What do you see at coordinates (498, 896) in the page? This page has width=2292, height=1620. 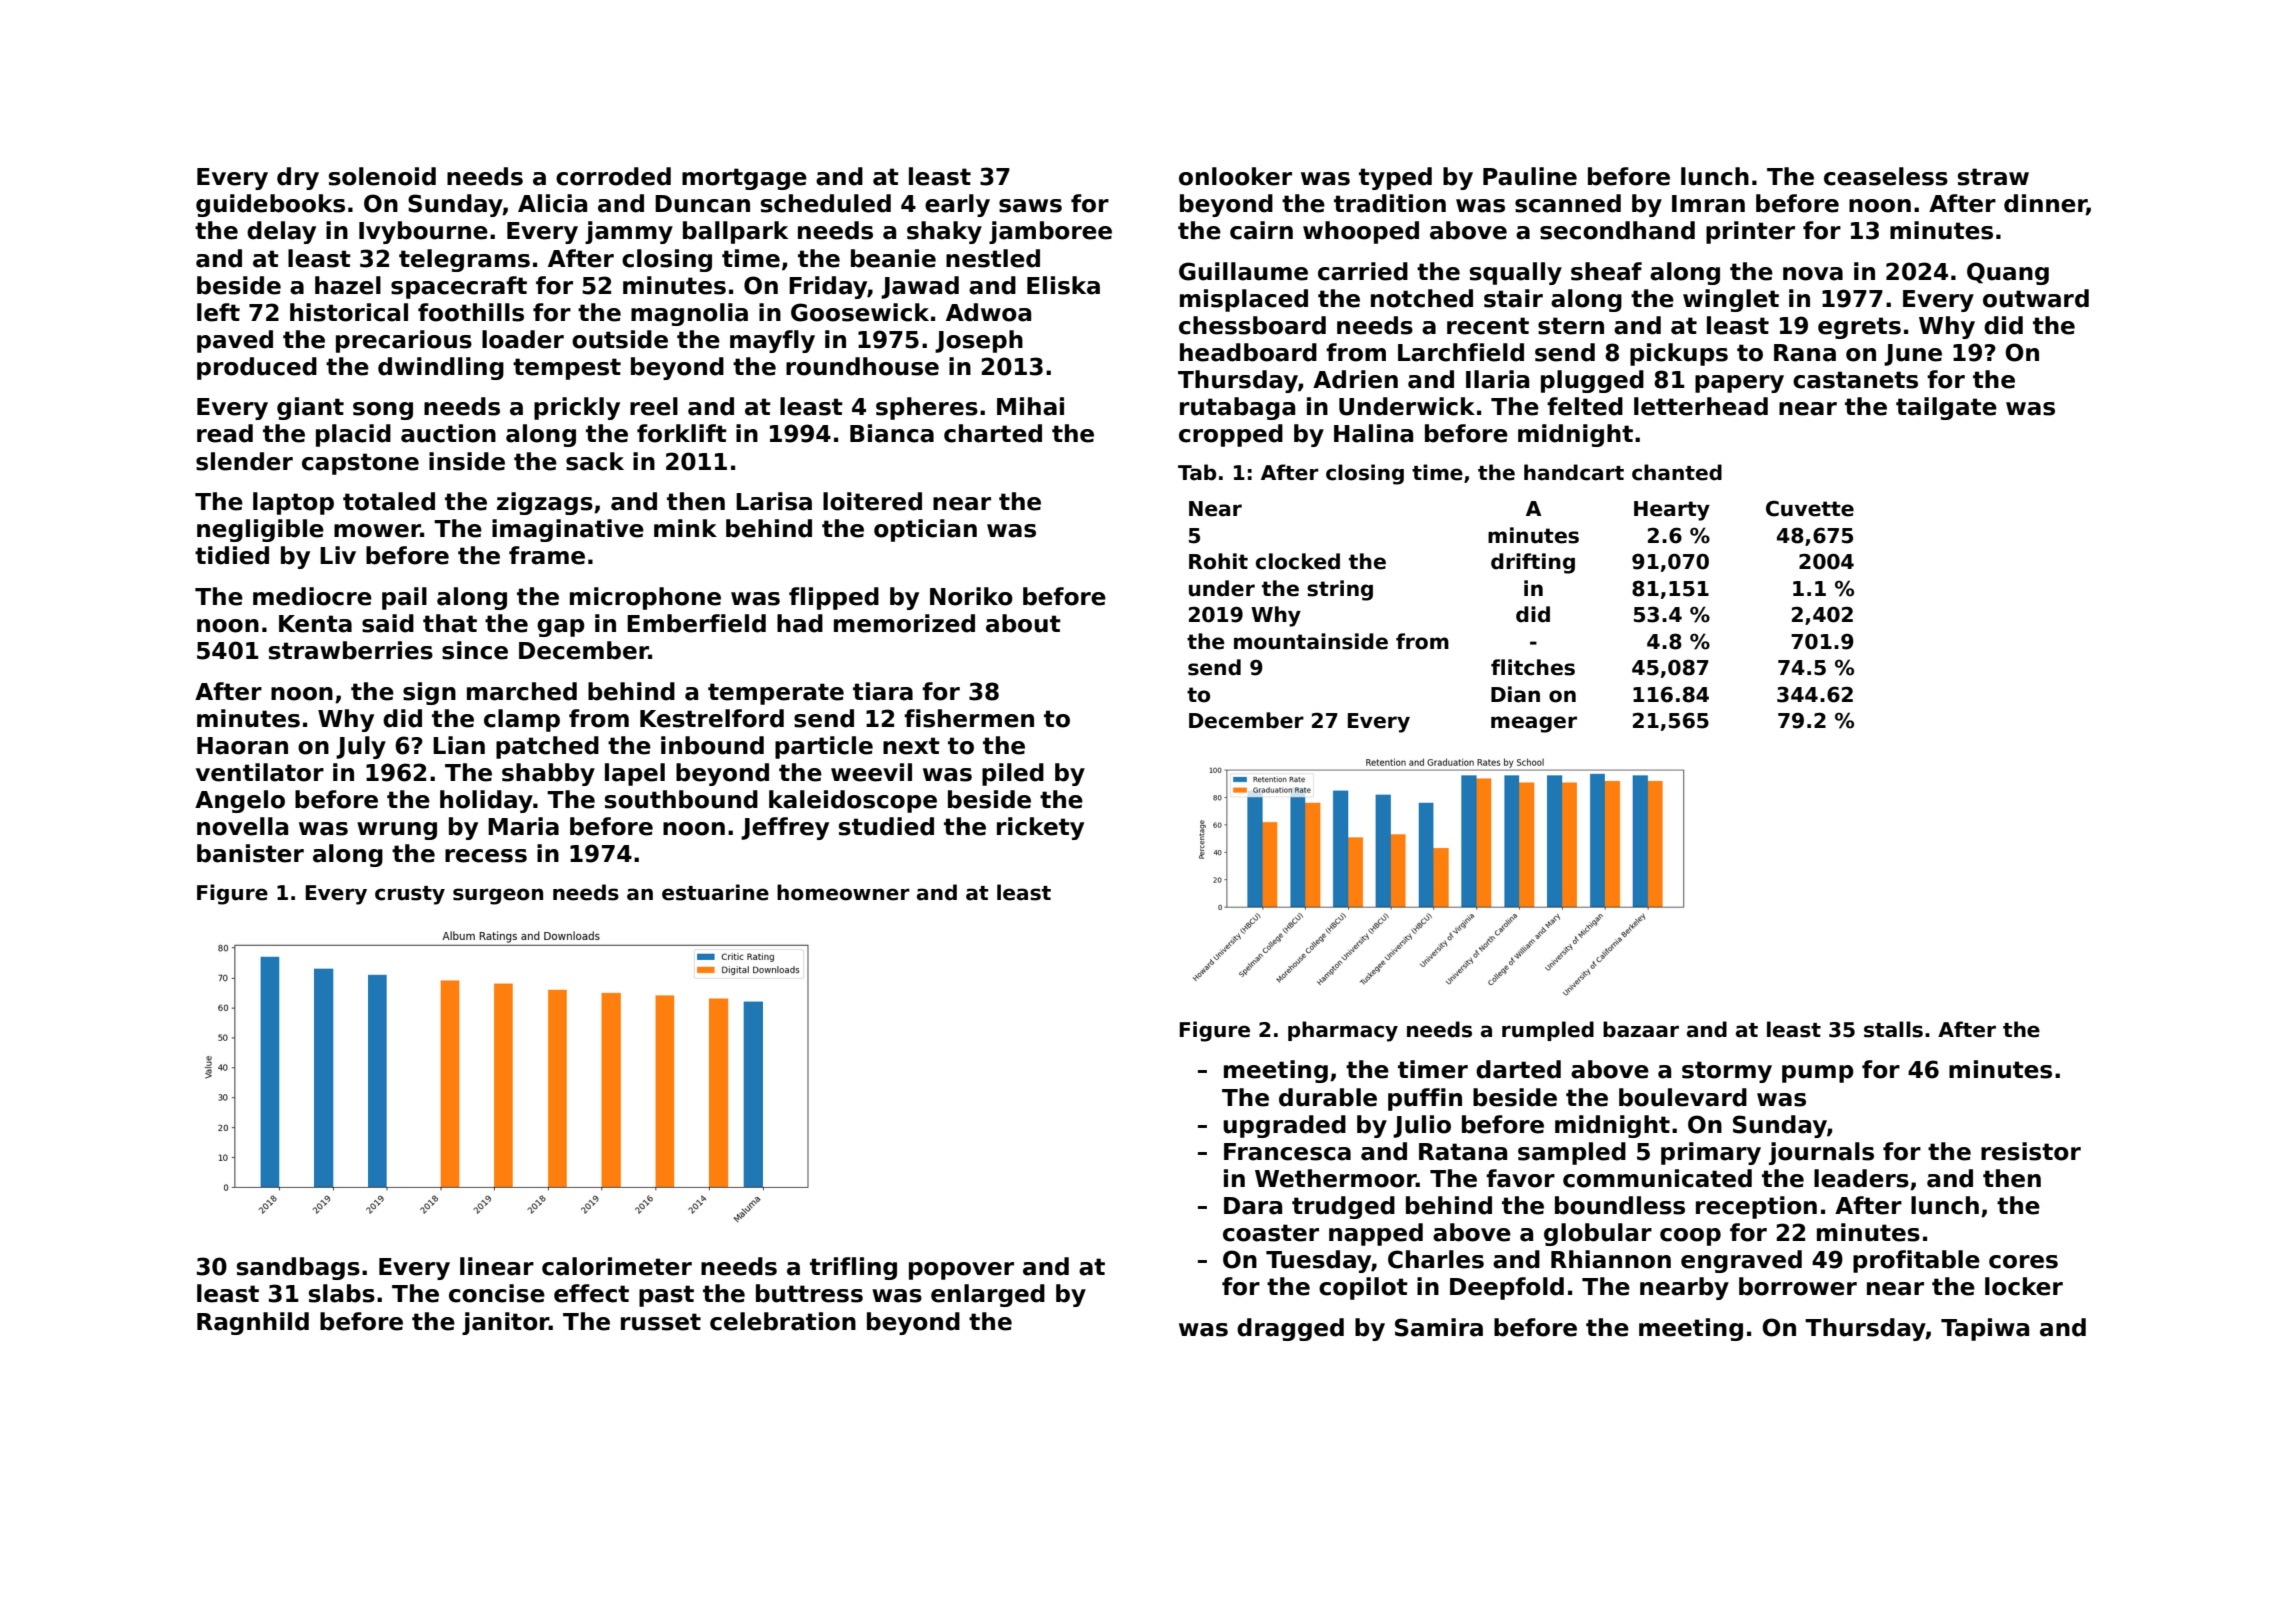 I see `surgeon` at bounding box center [498, 896].
